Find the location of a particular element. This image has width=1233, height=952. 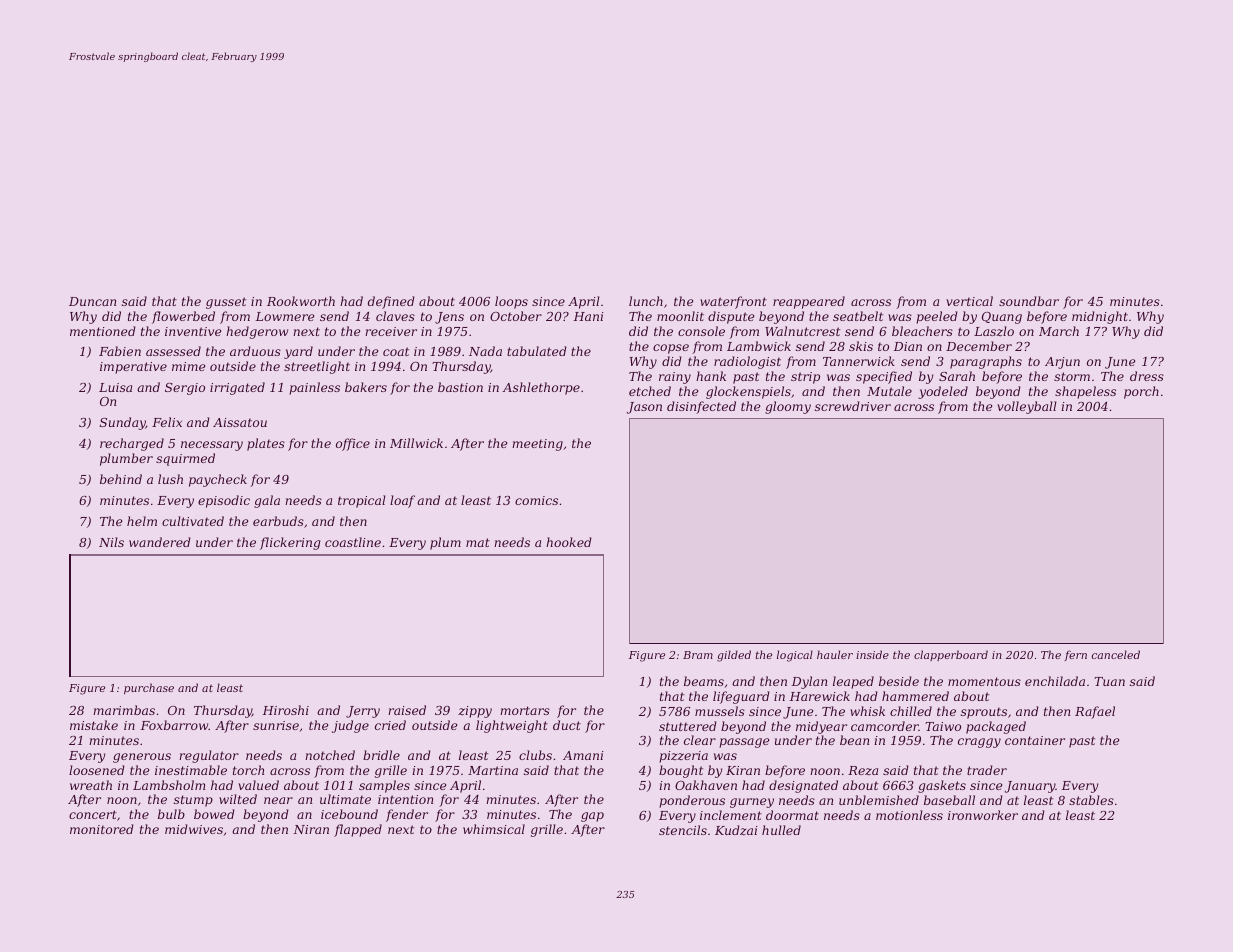

icebound is located at coordinates (349, 814).
